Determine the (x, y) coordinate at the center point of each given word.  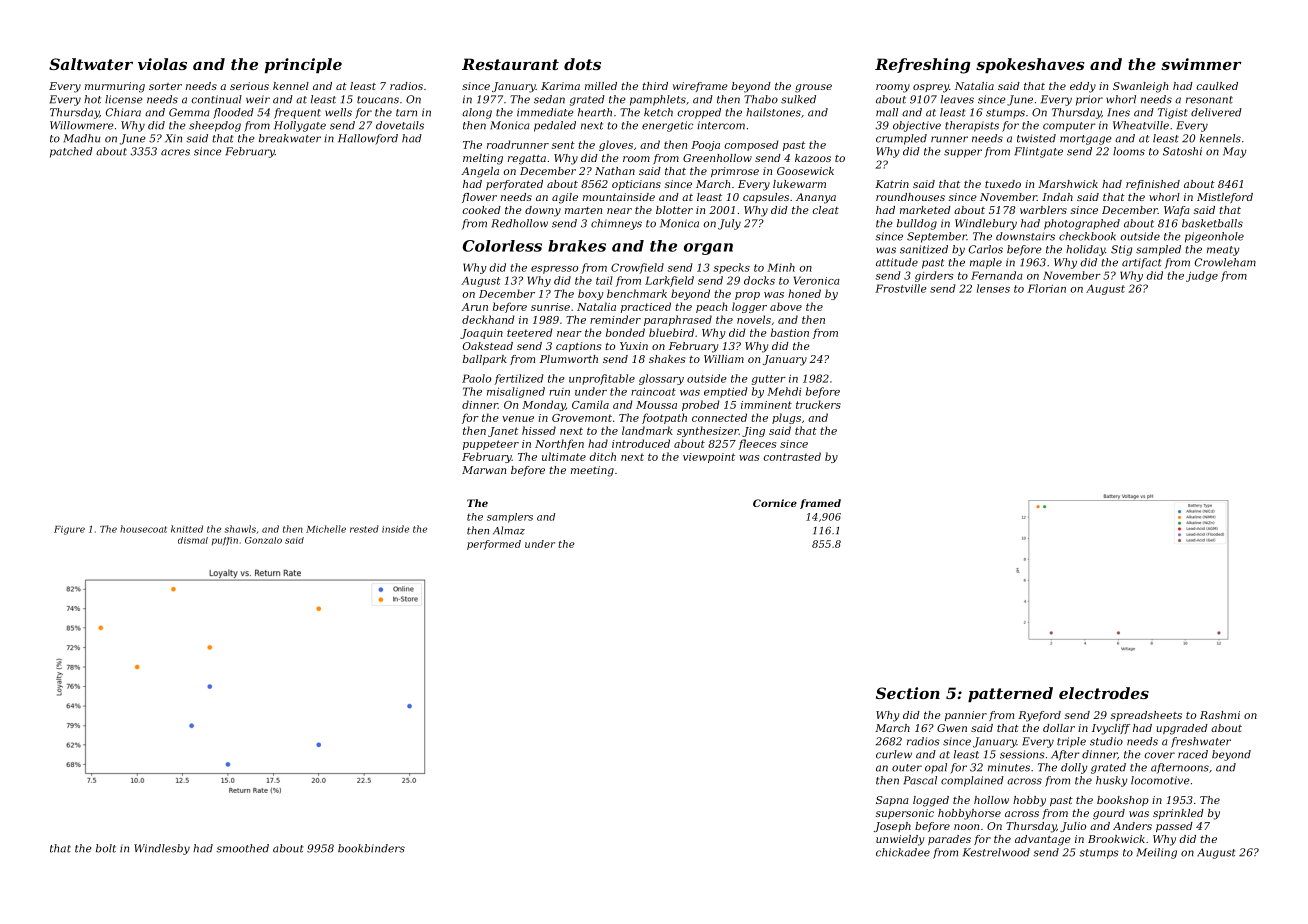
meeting (592, 471)
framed (820, 504)
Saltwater (91, 64)
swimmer (1201, 64)
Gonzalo (263, 540)
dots (582, 64)
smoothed (242, 848)
